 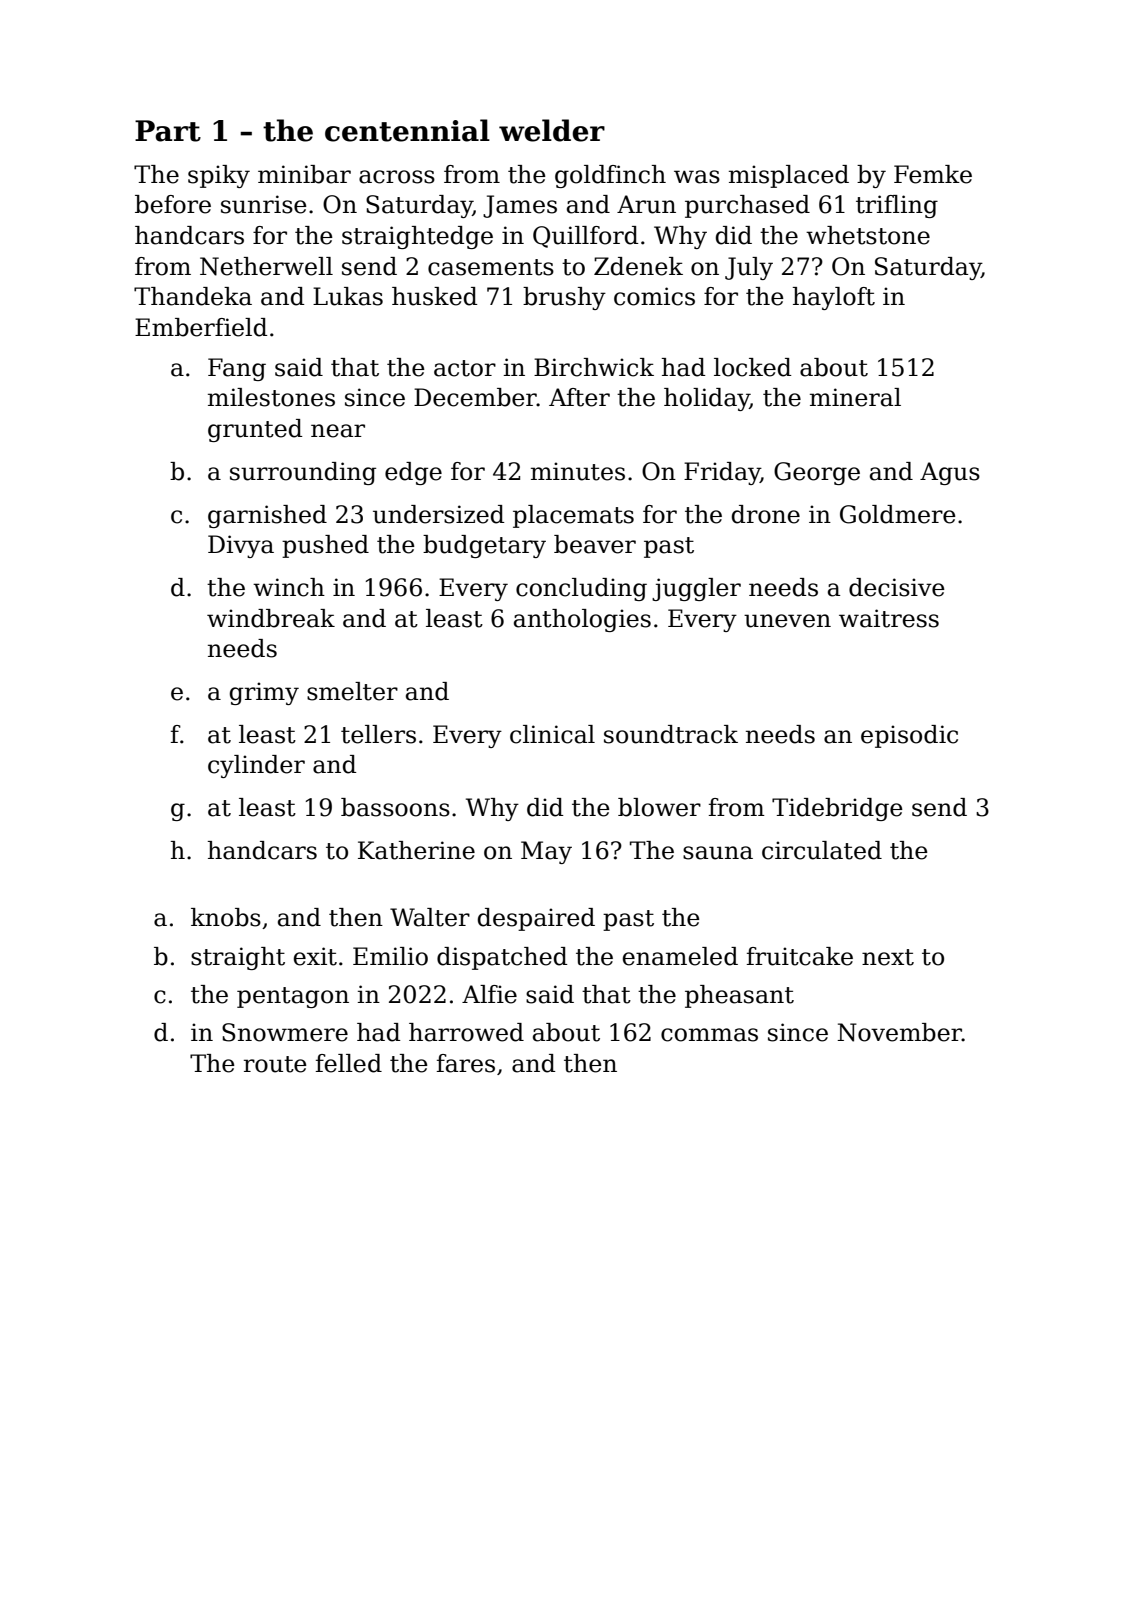 I want to click on Agus, so click(x=950, y=473).
